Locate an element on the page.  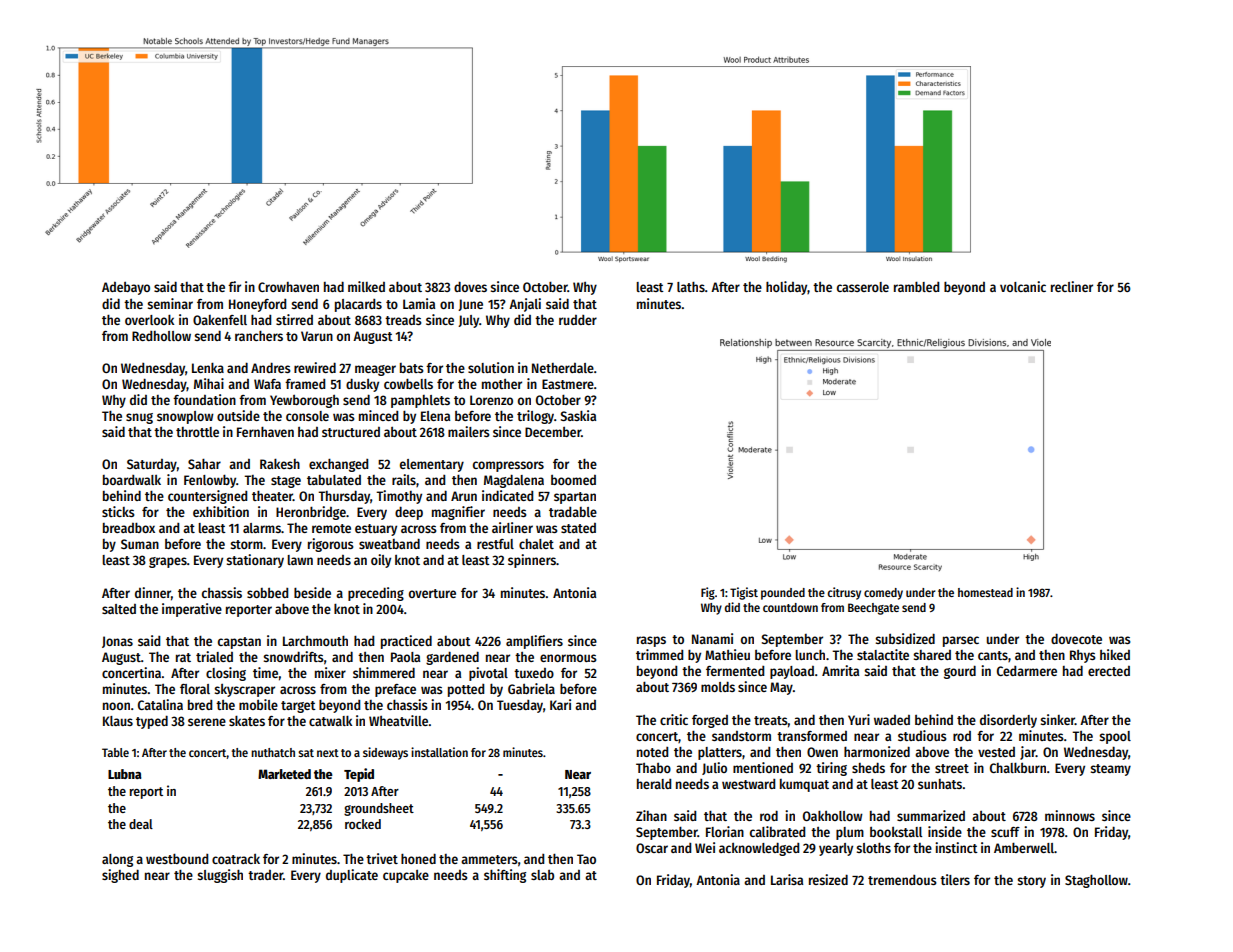
Adebayo is located at coordinates (126, 288).
